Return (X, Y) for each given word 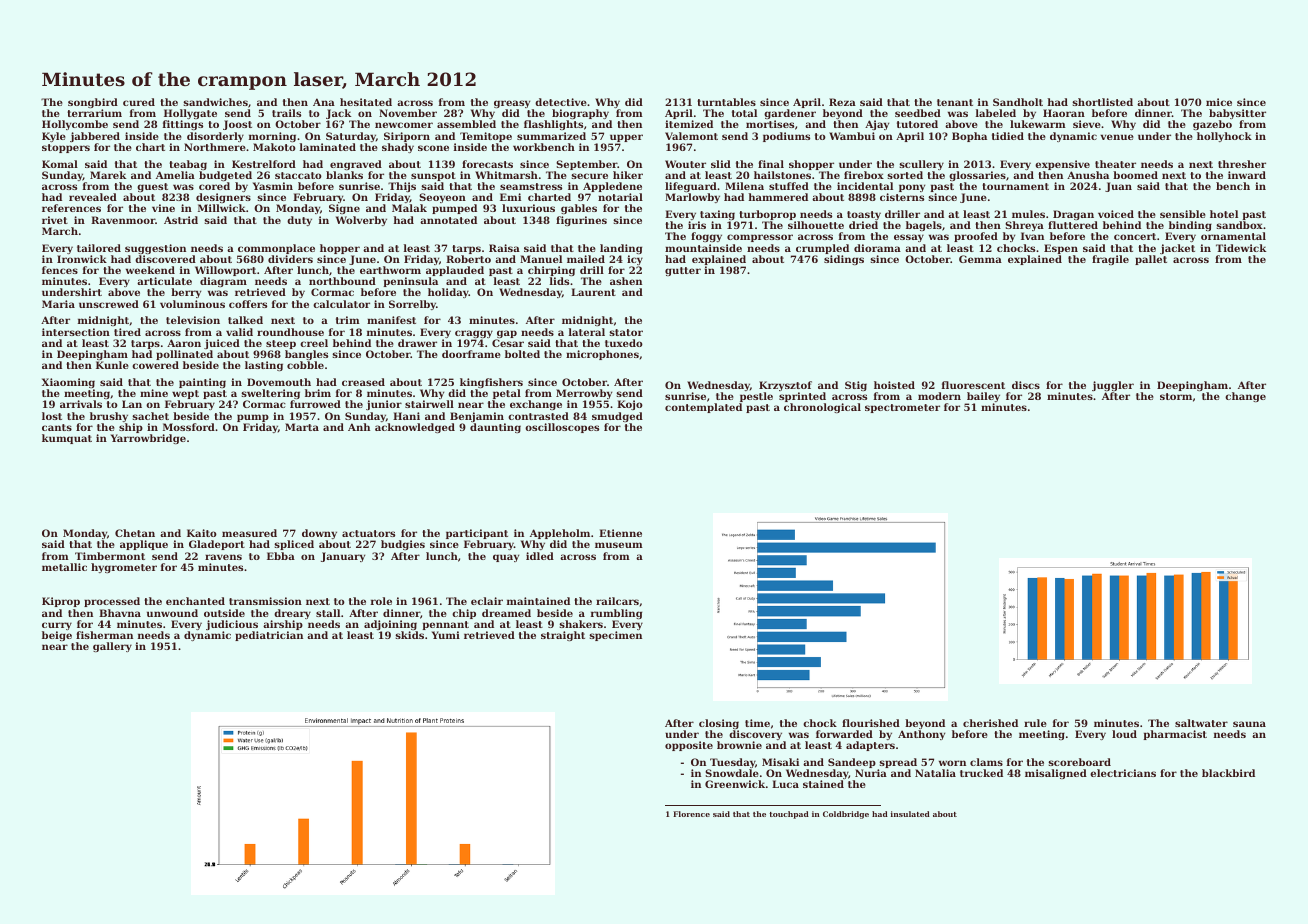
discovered (165, 259)
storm (1176, 396)
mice (1219, 102)
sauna (1249, 724)
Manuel (541, 259)
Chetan (135, 533)
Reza (842, 102)
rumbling (616, 614)
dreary (292, 614)
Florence (691, 814)
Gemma (980, 259)
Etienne (620, 533)
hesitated (366, 102)
